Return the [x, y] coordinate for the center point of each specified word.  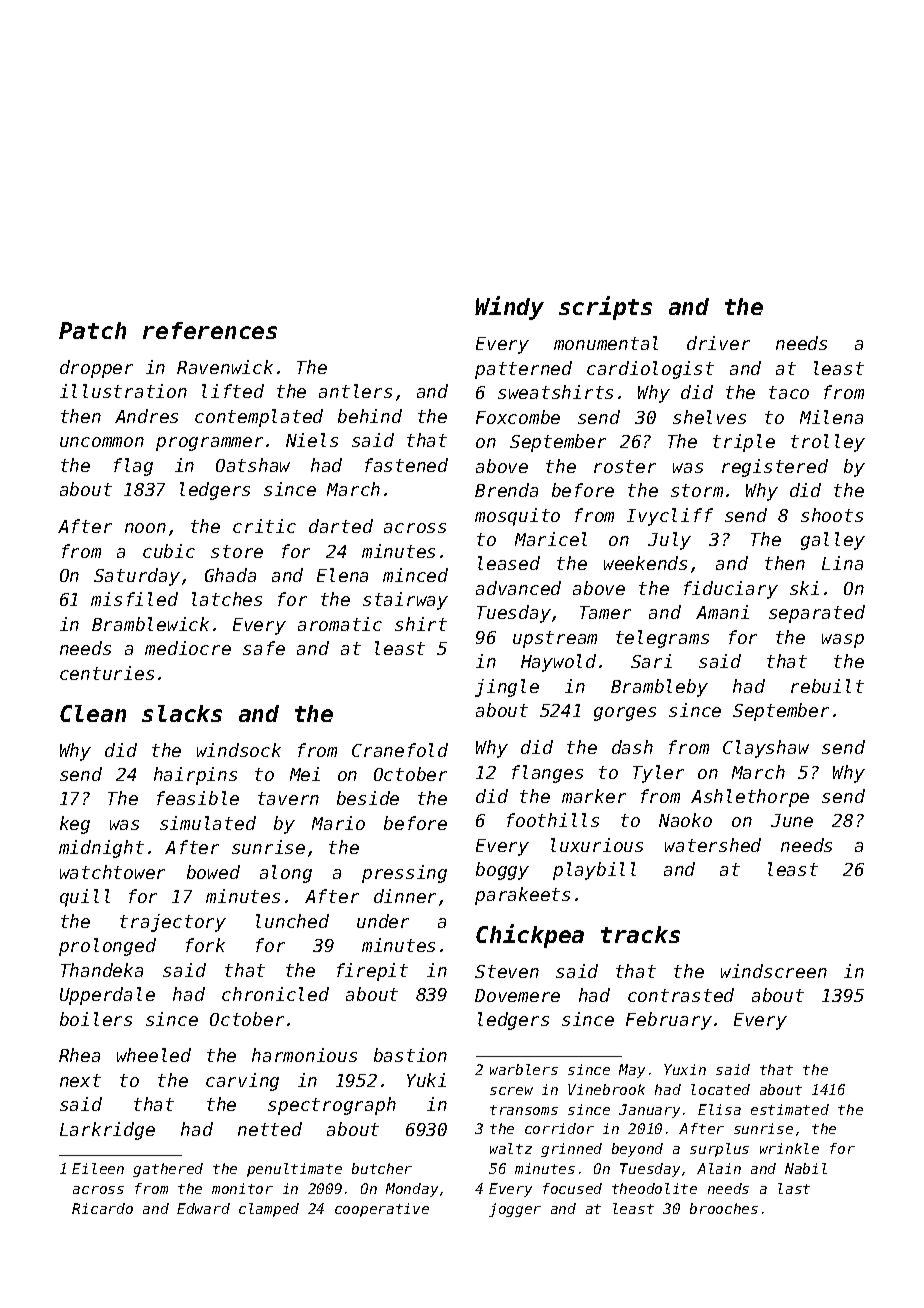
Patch [92, 330]
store [237, 551]
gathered [168, 1170]
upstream [555, 639]
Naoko [685, 820]
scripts [605, 308]
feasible [198, 798]
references [210, 330]
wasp [843, 641]
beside [368, 798]
